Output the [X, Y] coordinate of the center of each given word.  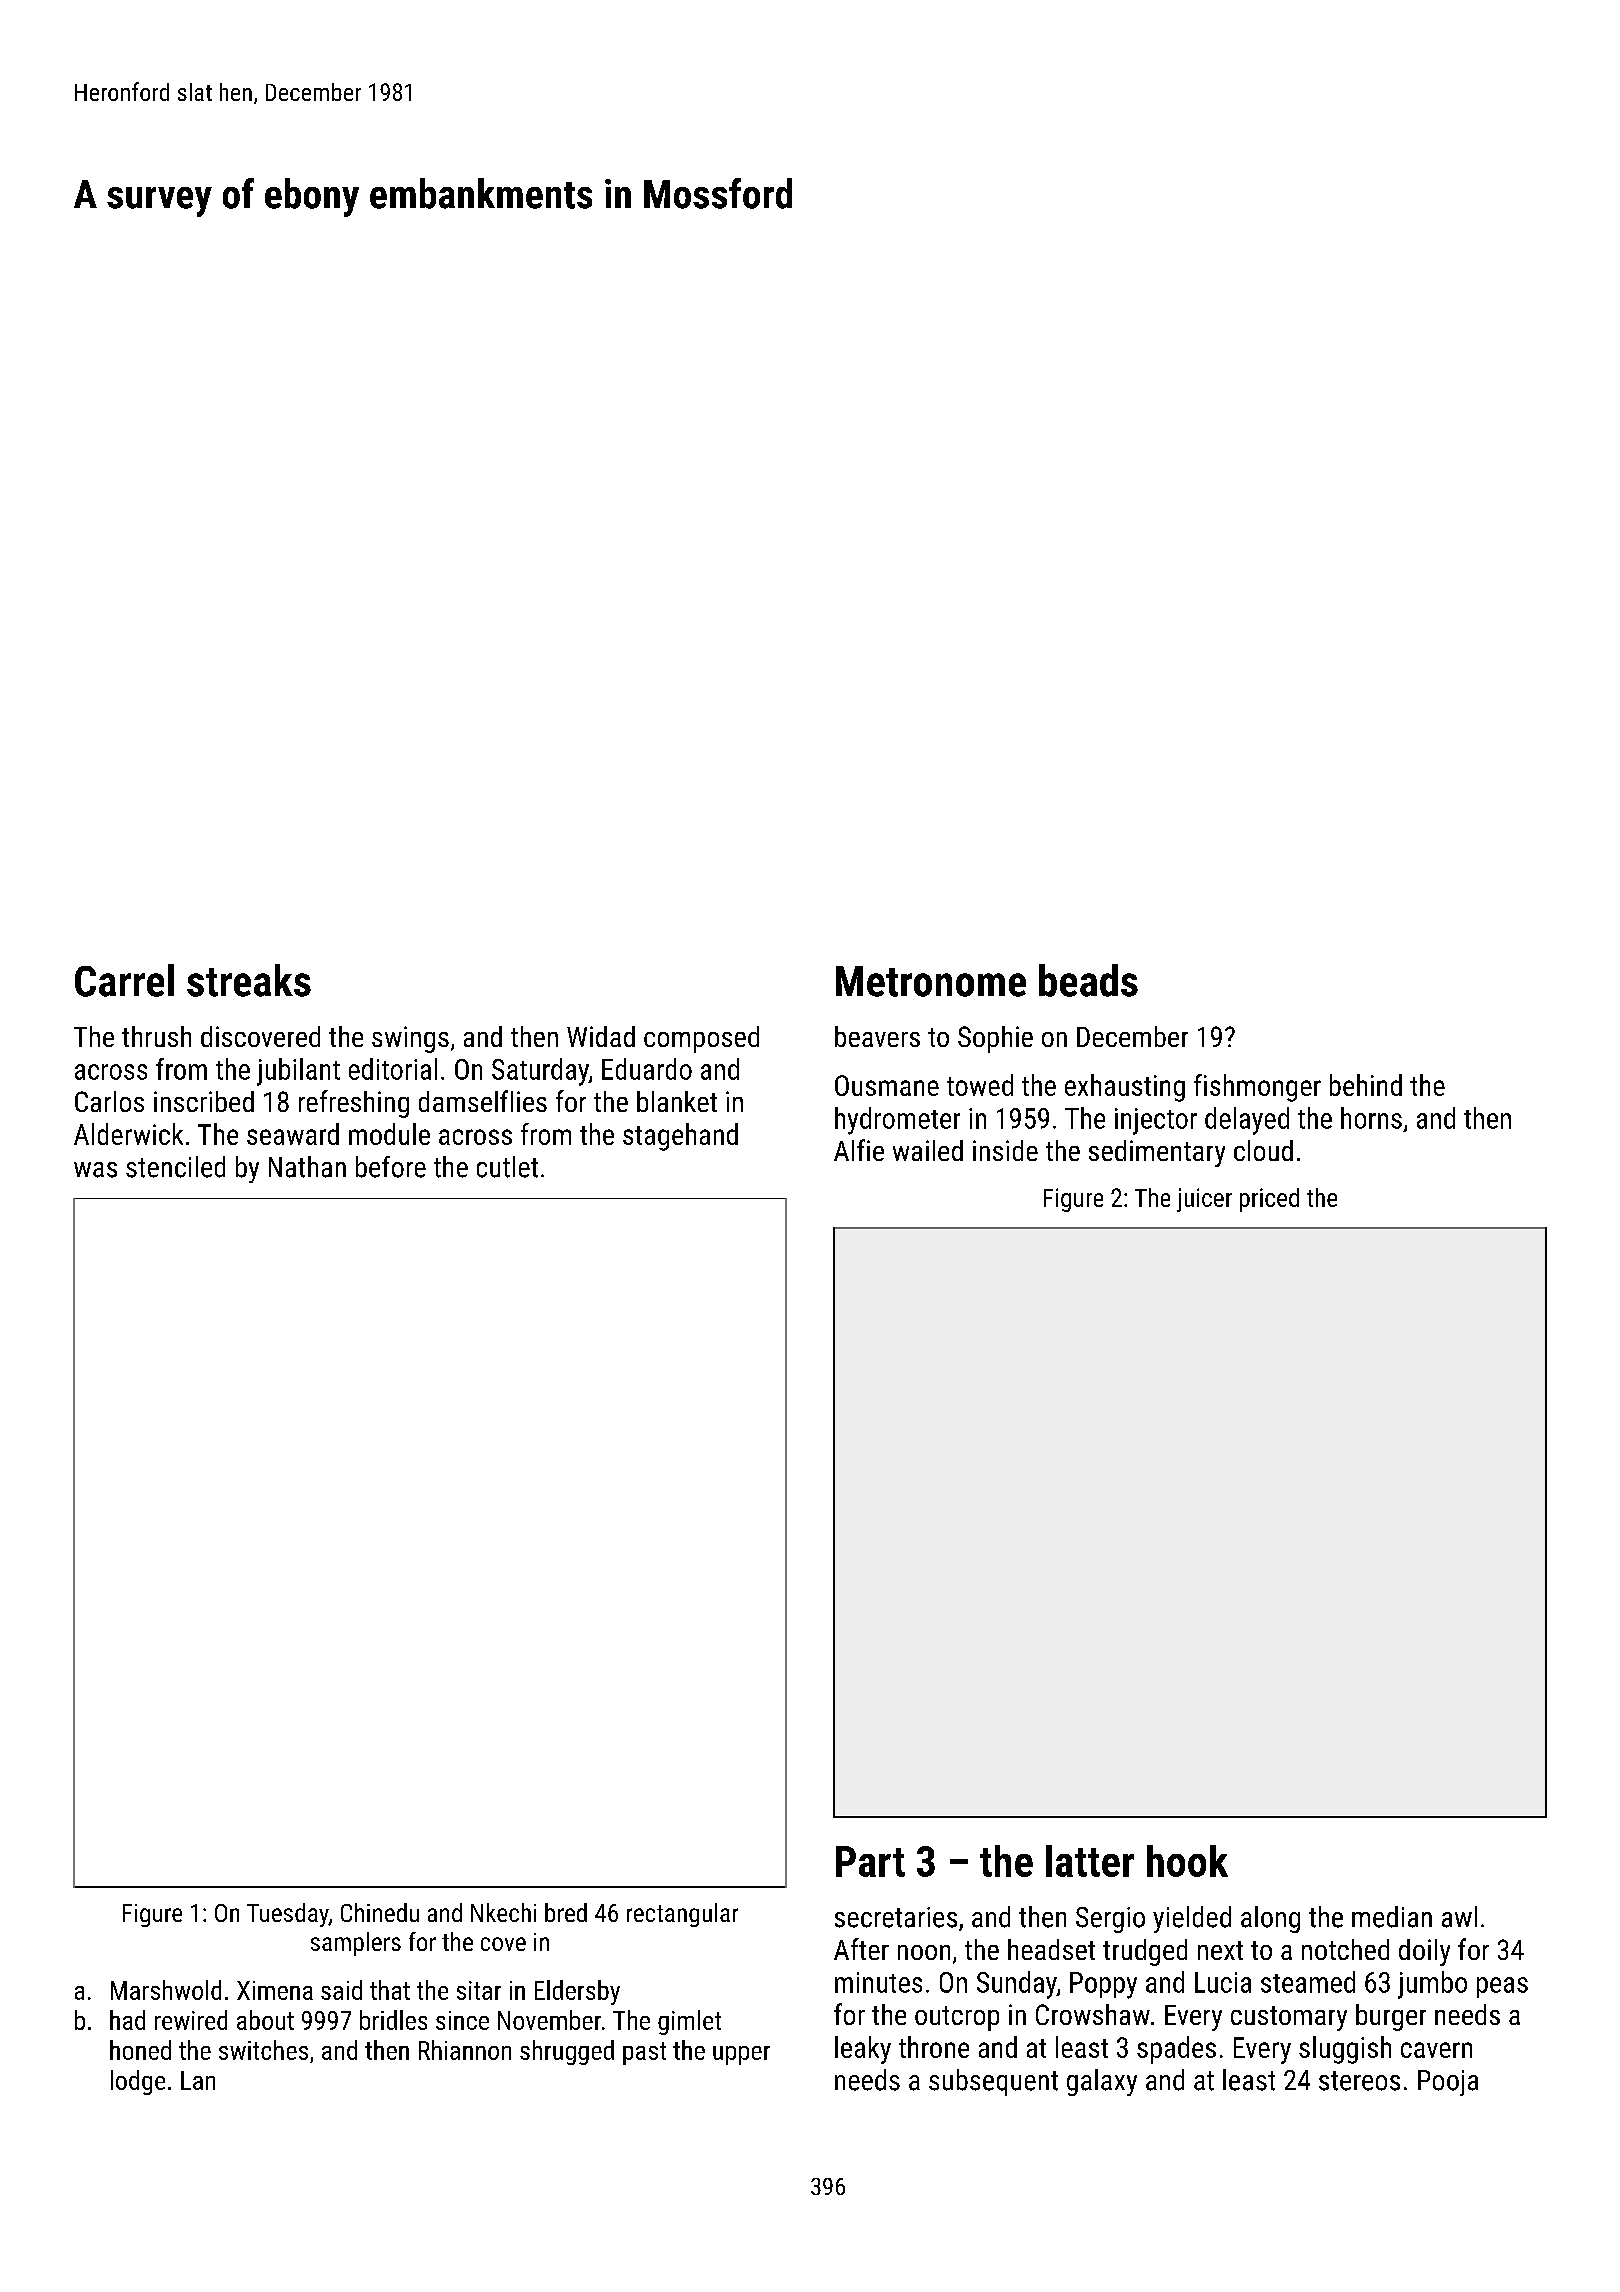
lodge [138, 2082]
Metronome [931, 981]
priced [1269, 1200]
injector [1156, 1121]
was [95, 1170]
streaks [249, 980]
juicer [1204, 1200]
